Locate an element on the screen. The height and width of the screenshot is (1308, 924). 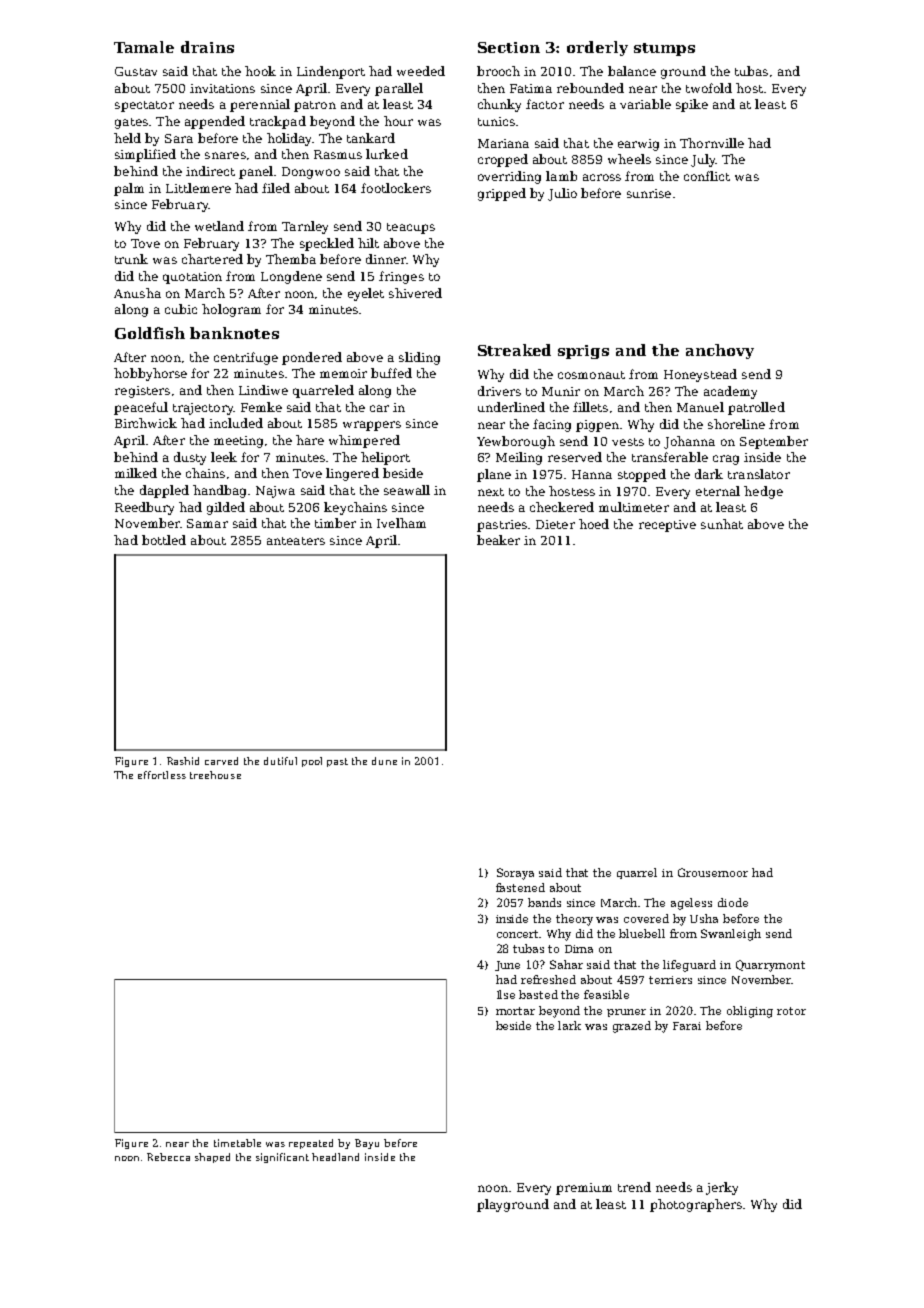
cubic is located at coordinates (181, 309).
